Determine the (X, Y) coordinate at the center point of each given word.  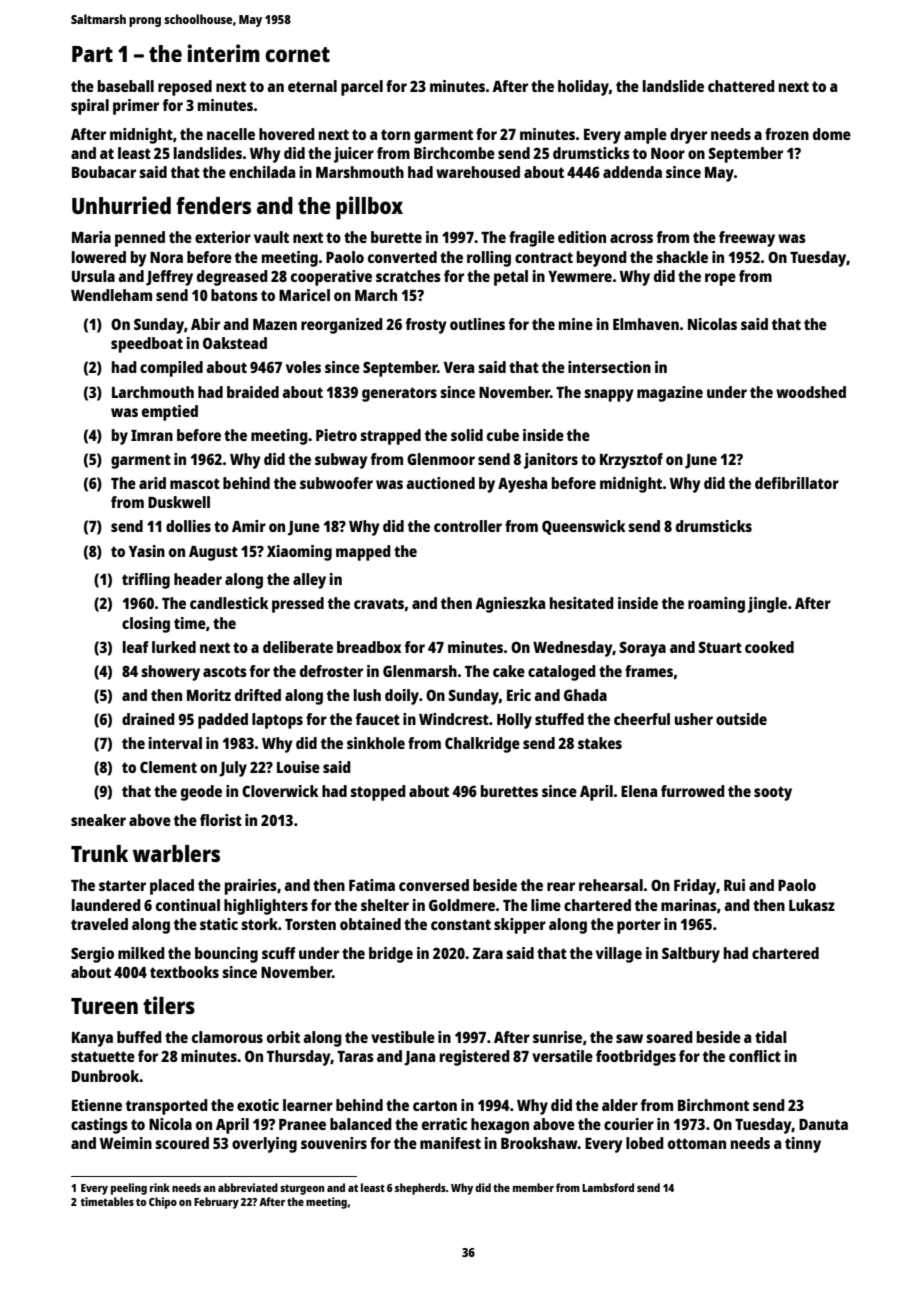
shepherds (420, 1189)
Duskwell (179, 502)
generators (399, 394)
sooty (773, 793)
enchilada (262, 172)
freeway (747, 239)
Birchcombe (454, 153)
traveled (99, 924)
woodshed (811, 392)
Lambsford (608, 1187)
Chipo (163, 1203)
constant (461, 924)
